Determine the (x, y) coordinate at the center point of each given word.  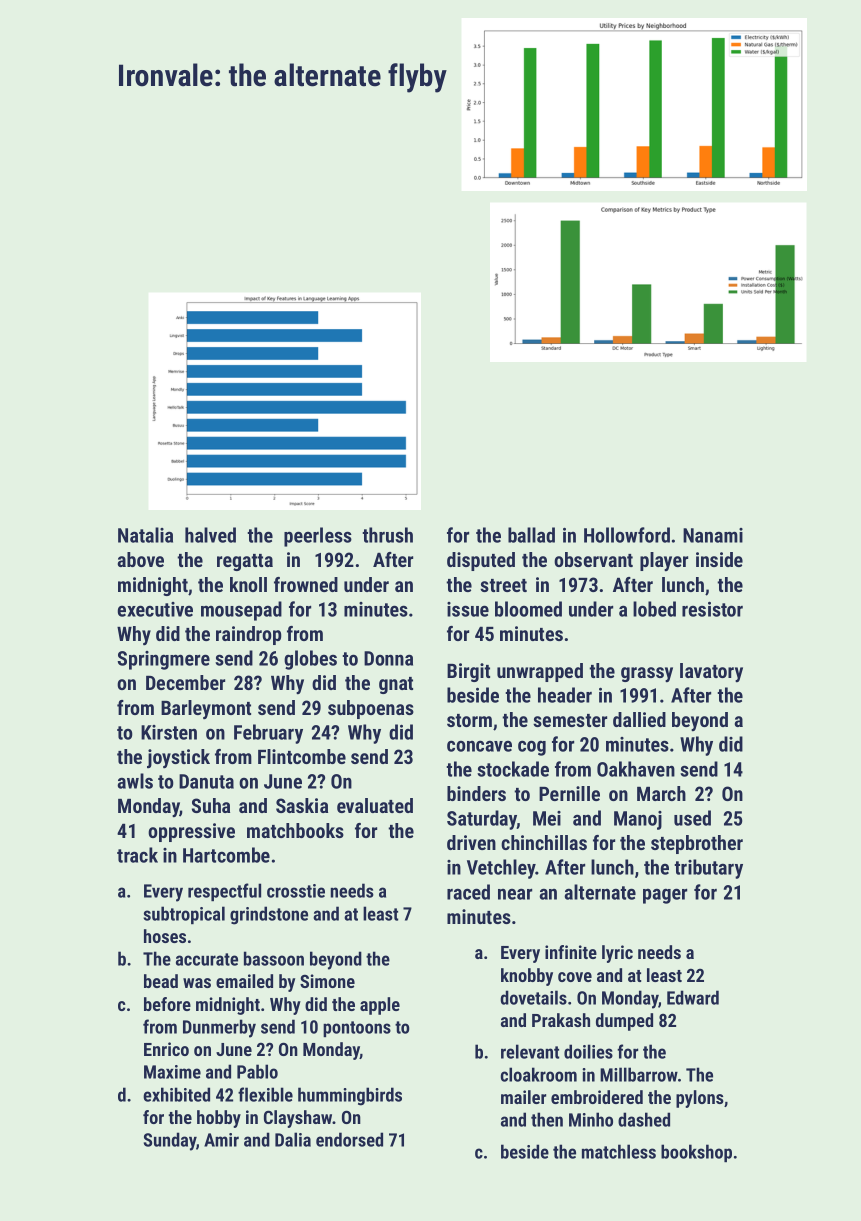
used (692, 818)
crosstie (296, 891)
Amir (221, 1140)
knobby (527, 977)
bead (161, 981)
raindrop (249, 635)
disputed (481, 561)
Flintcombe (302, 756)
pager (665, 896)
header (565, 695)
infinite (571, 952)
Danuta (206, 781)
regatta (245, 562)
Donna (388, 658)
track (137, 855)
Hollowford (627, 535)
